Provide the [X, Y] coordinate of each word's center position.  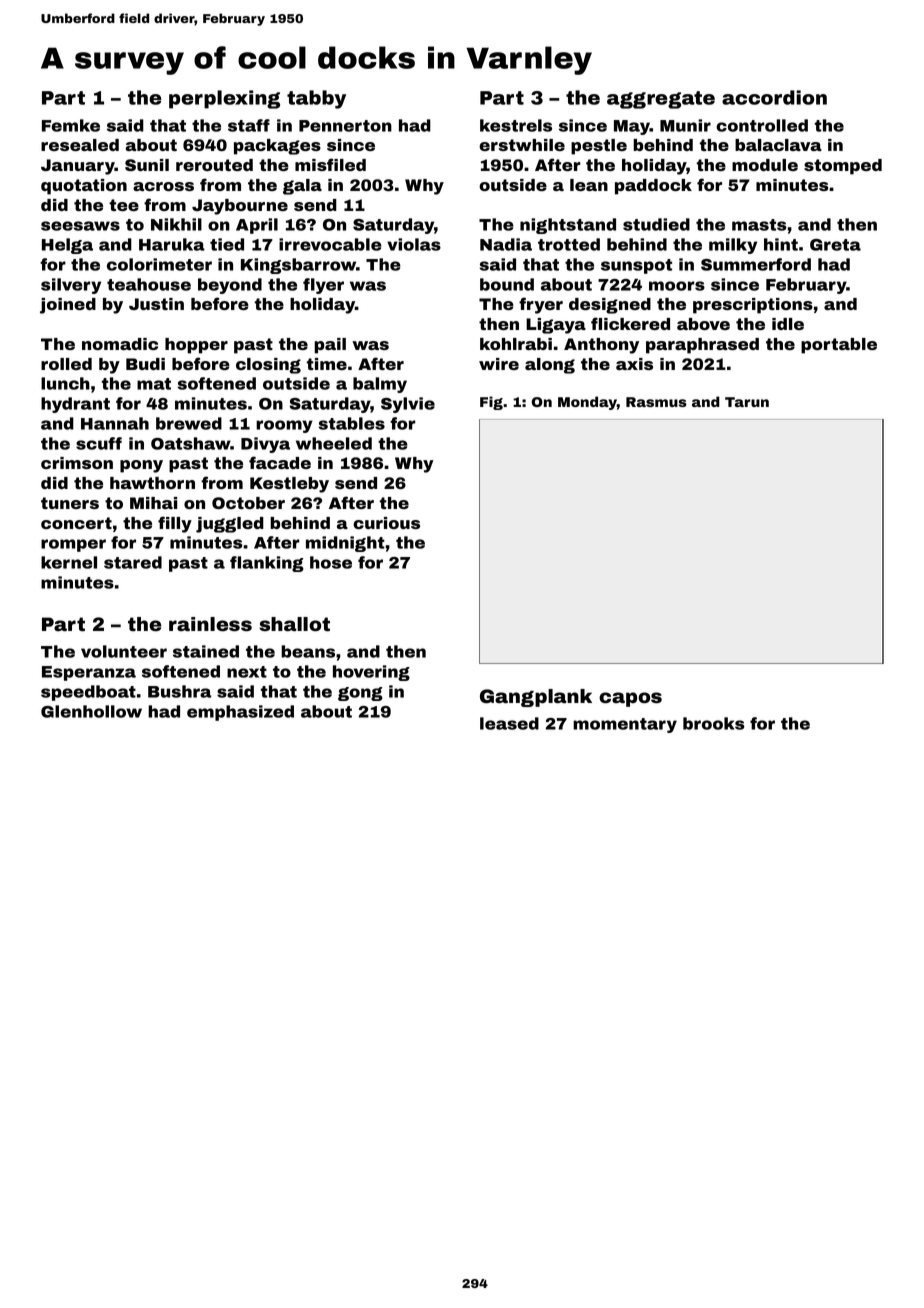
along [550, 366]
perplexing [224, 99]
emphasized [240, 713]
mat [154, 384]
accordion [774, 97]
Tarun [747, 402]
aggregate [661, 100]
